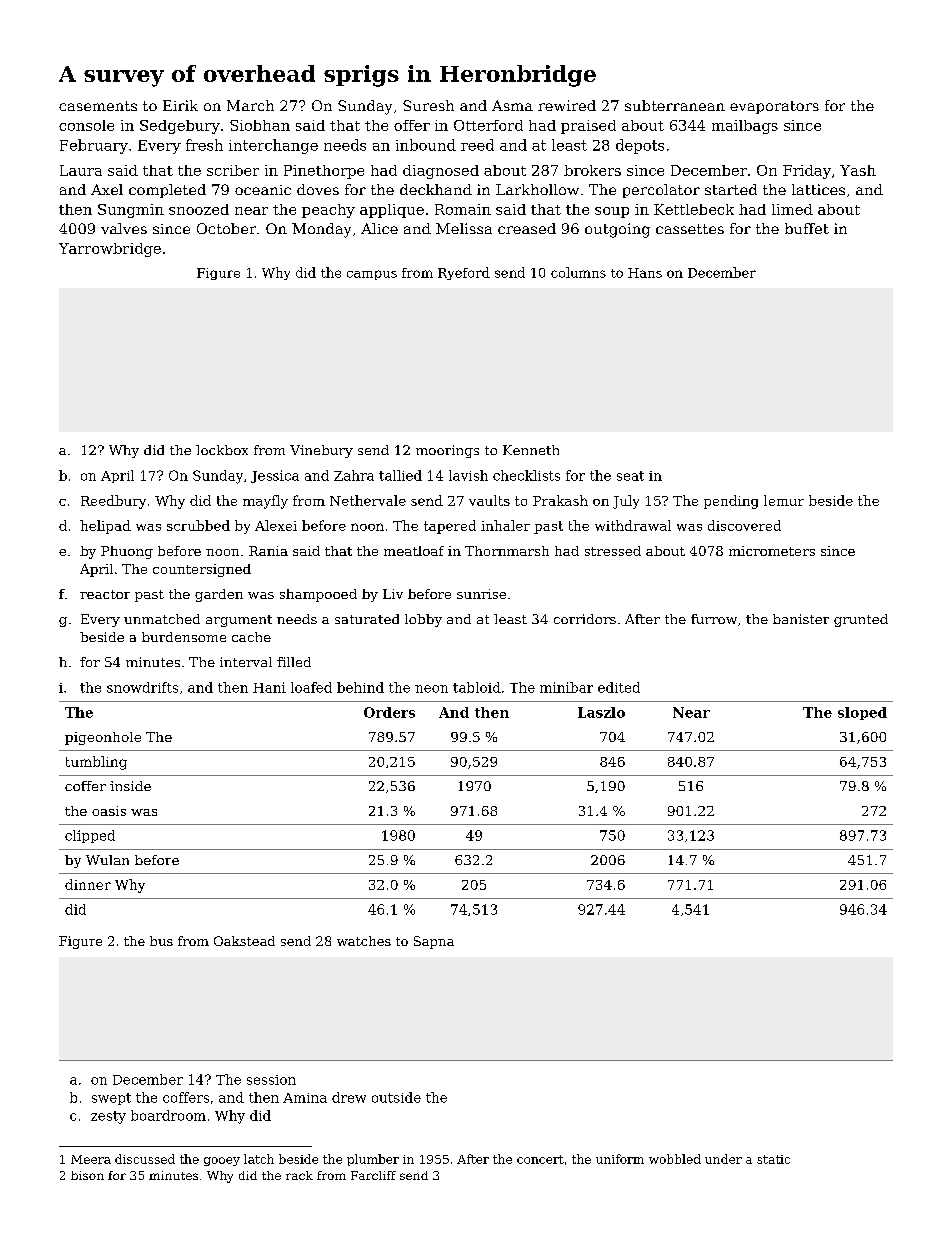  What do you see at coordinates (265, 502) in the document?
I see `mayfly` at bounding box center [265, 502].
